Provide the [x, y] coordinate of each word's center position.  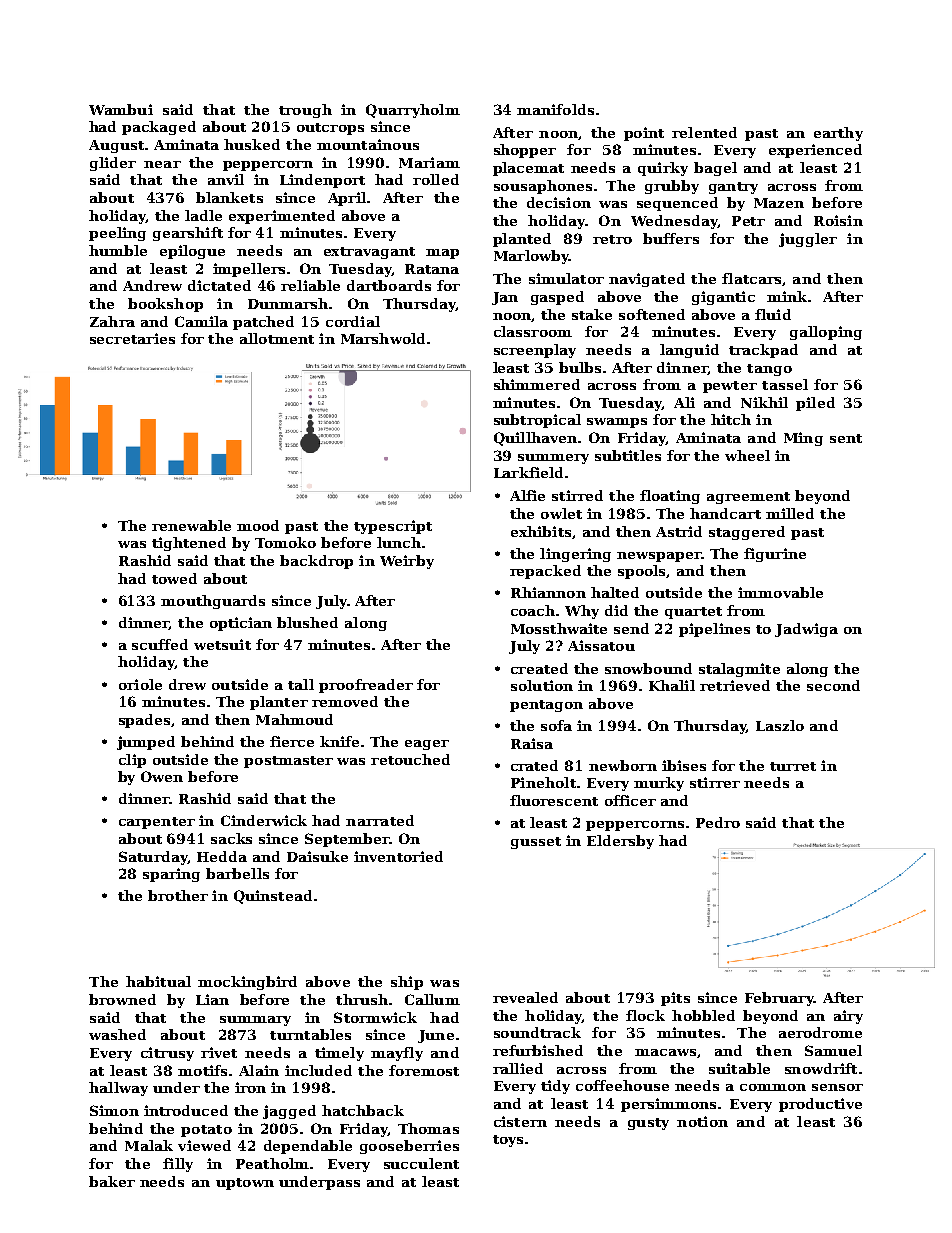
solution [542, 685]
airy [848, 1017]
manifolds [555, 109]
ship [407, 983]
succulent [421, 1163]
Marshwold [383, 338]
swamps [617, 423]
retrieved [735, 685]
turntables [310, 1034]
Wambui [121, 109]
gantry [733, 188]
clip [132, 761]
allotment [277, 338]
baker [112, 1181]
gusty [648, 1124]
